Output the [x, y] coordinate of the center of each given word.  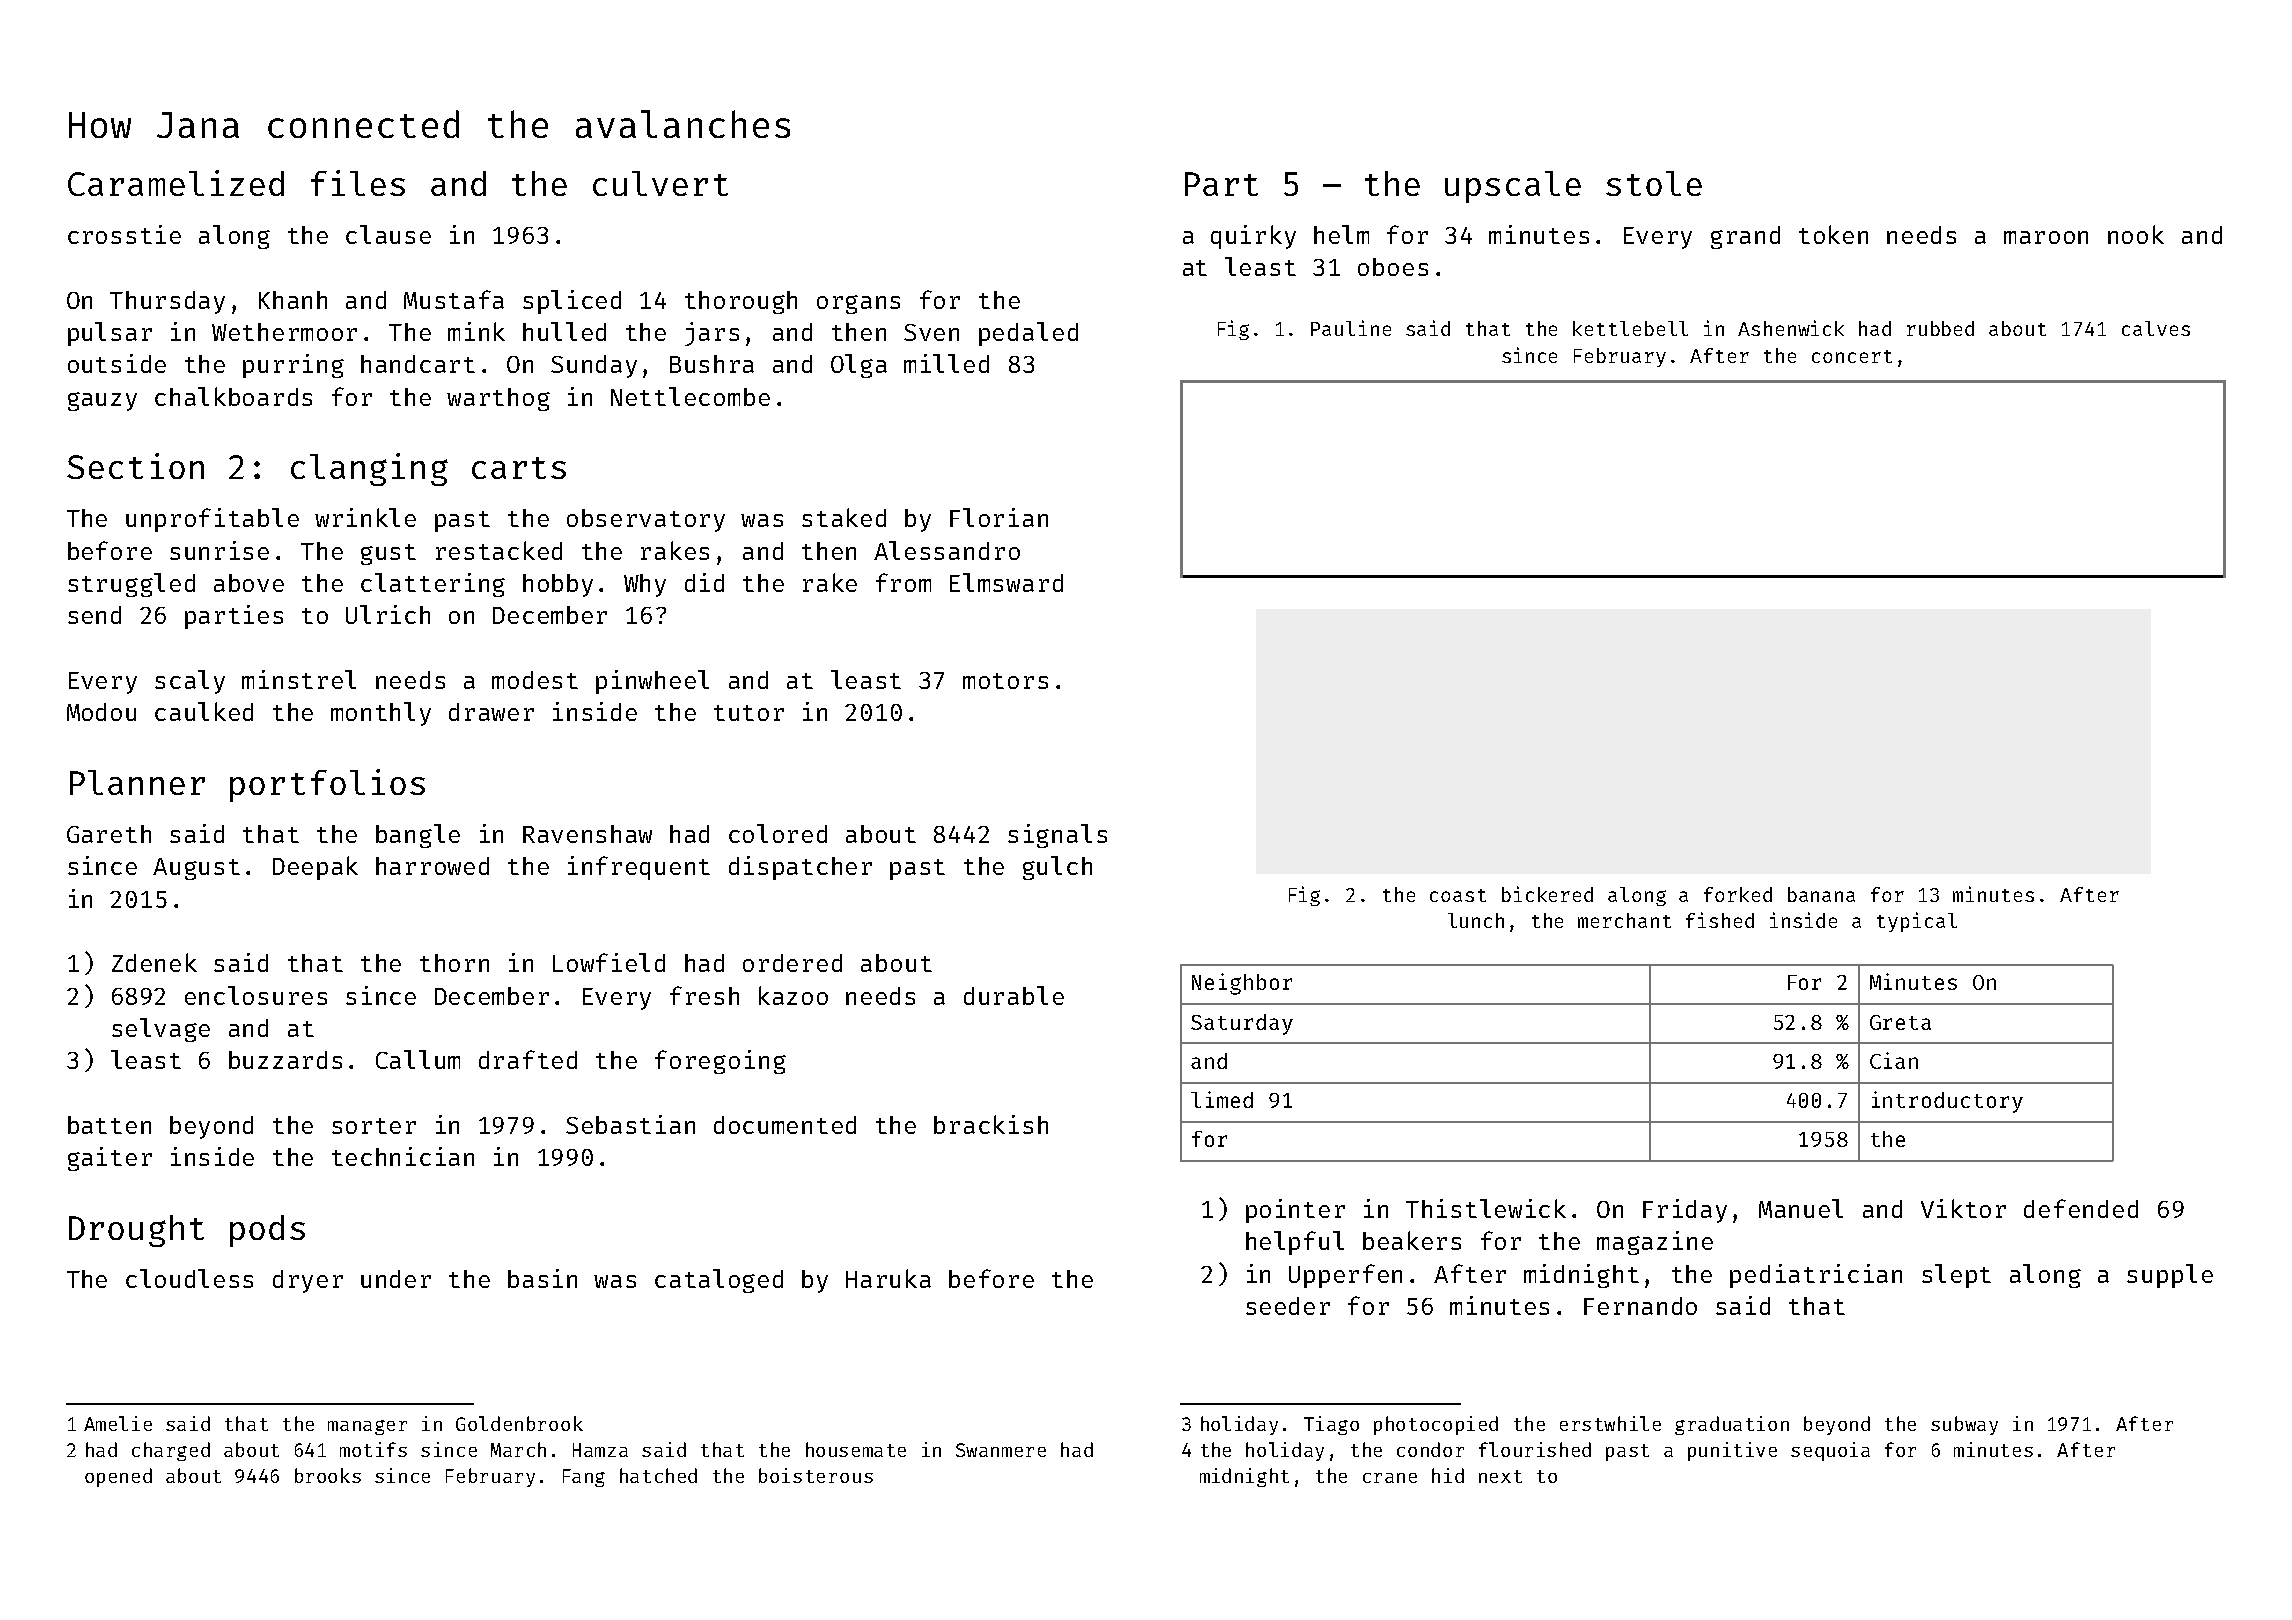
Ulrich [388, 614]
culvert [660, 183]
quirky [1253, 237]
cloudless [189, 1278]
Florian [999, 517]
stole [1654, 183]
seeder [1288, 1306]
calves [2156, 328]
